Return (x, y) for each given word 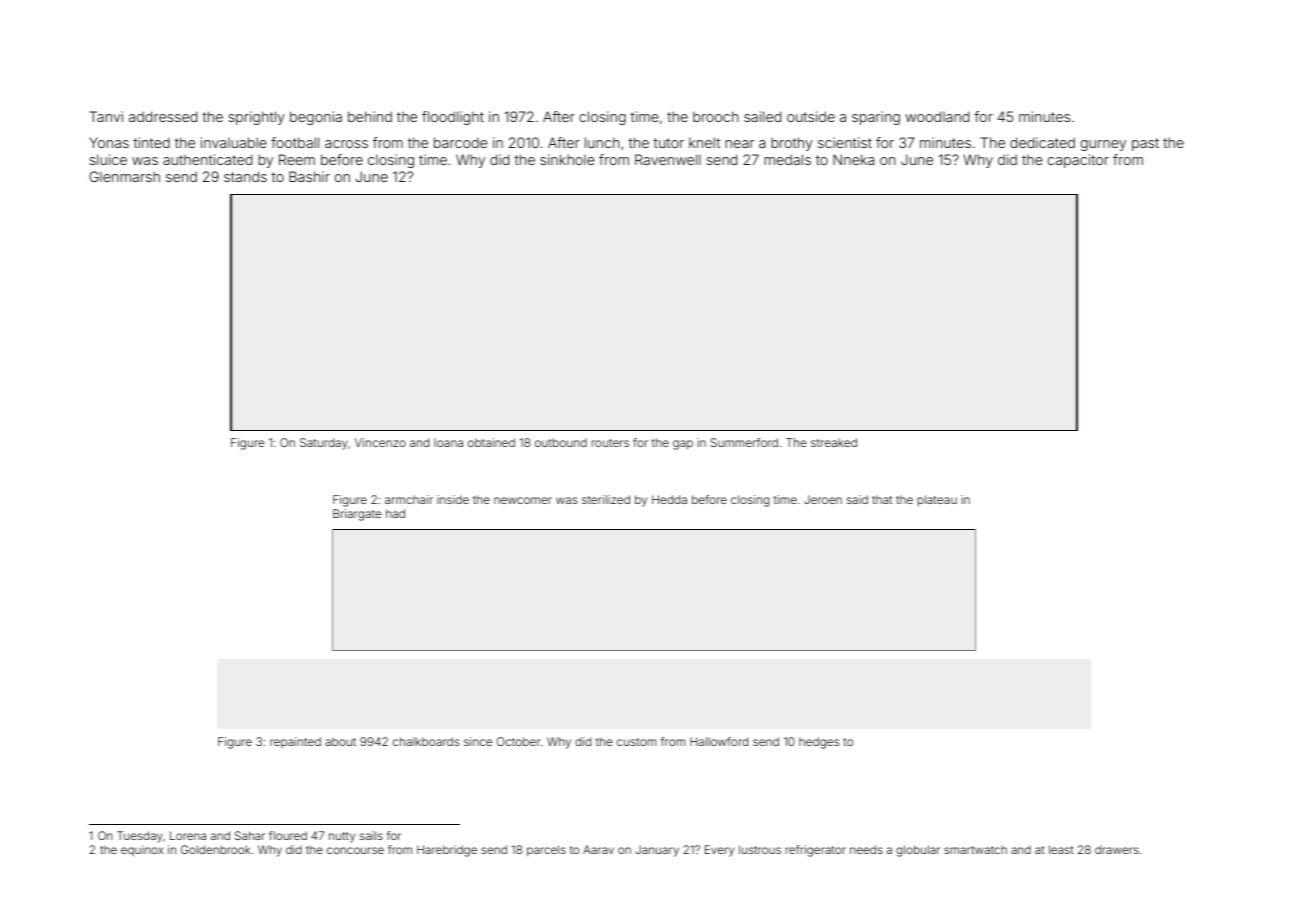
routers (610, 443)
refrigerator (815, 851)
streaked (834, 442)
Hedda (669, 499)
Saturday (324, 444)
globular (918, 851)
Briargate (357, 515)
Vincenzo (380, 442)
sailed (762, 116)
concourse (355, 850)
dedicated (1042, 142)
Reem (297, 159)
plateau (937, 500)
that (882, 499)
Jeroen (823, 499)
